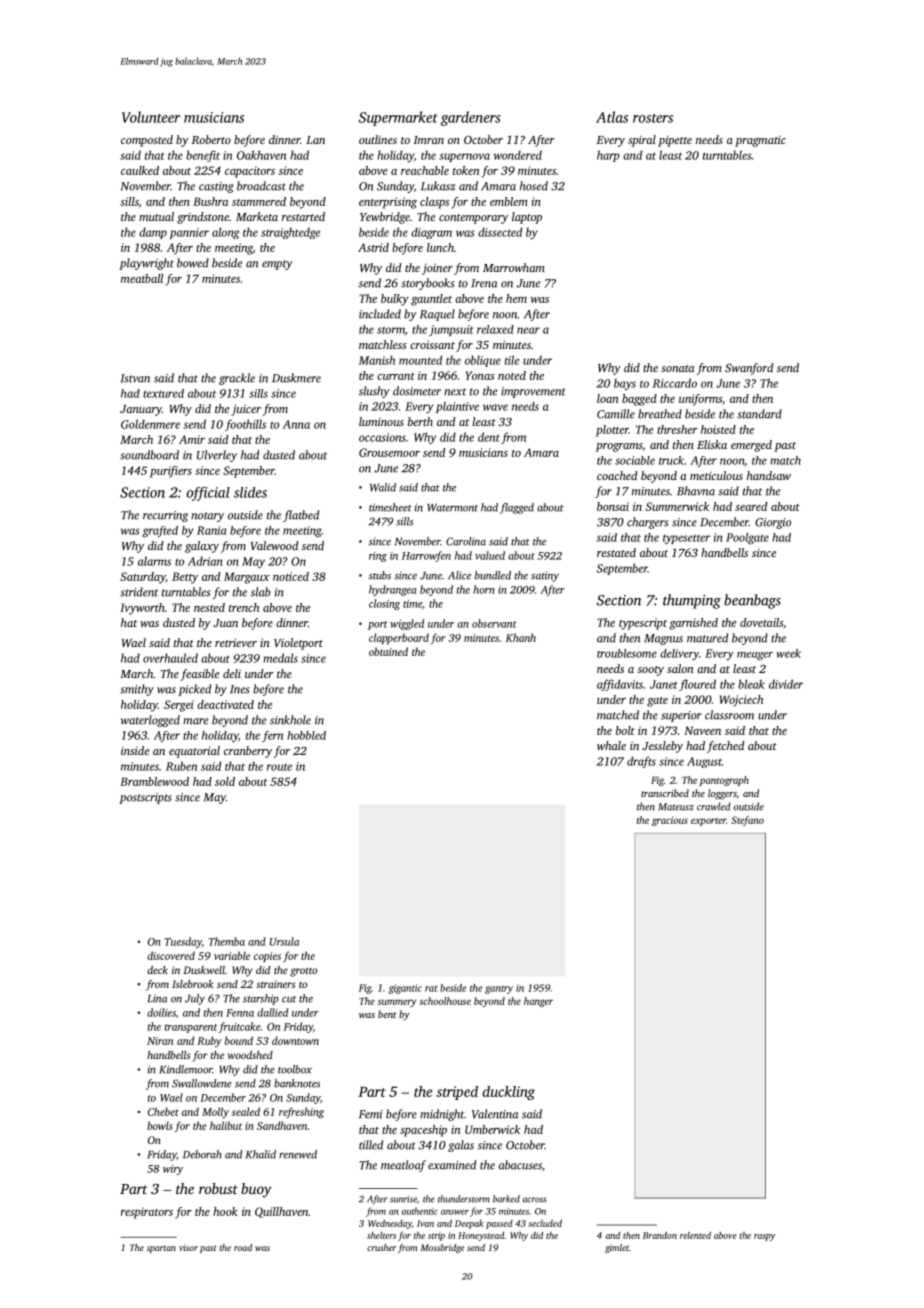  I want to click on Istvan, so click(135, 378).
